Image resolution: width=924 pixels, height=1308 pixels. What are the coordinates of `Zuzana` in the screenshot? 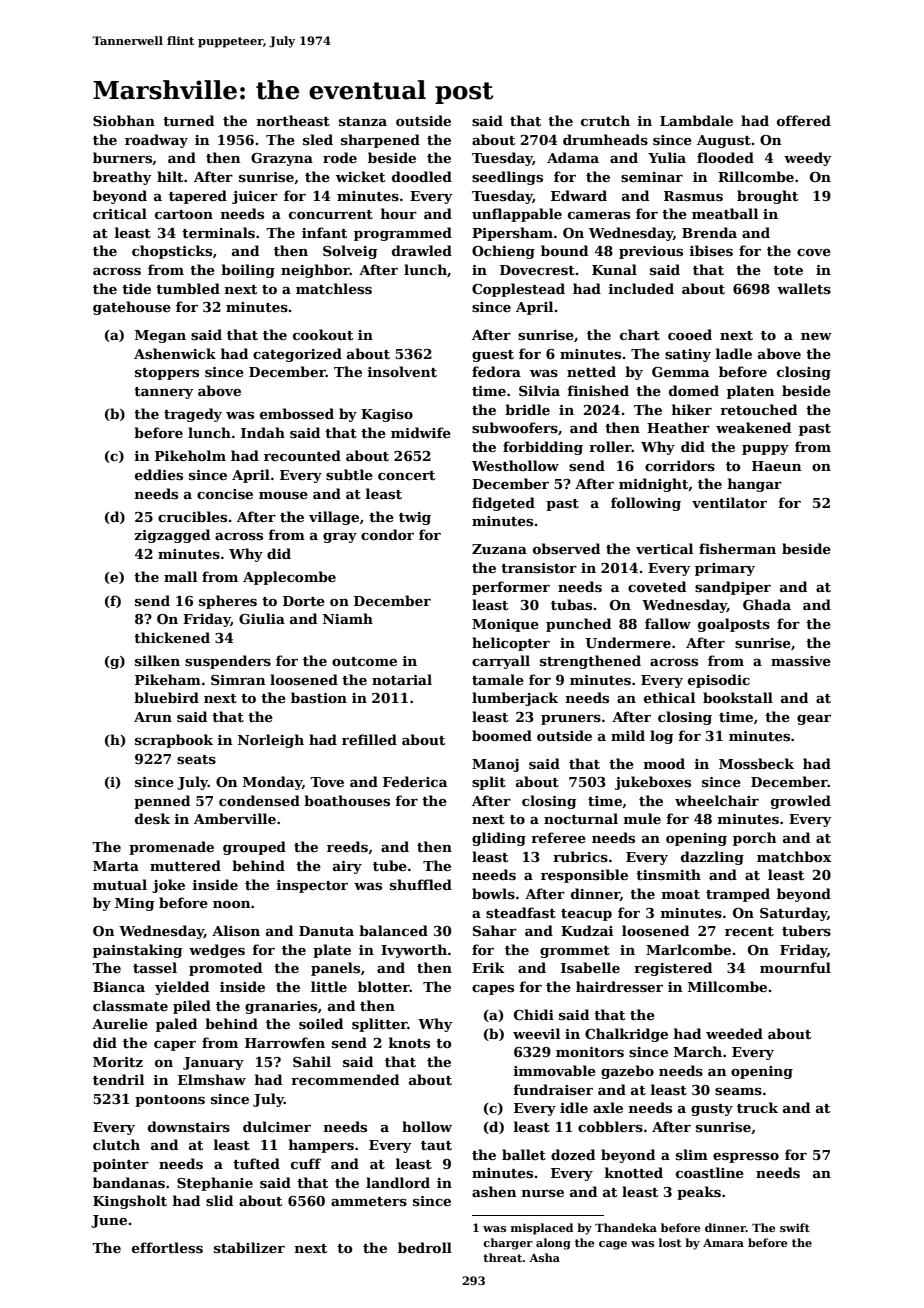 It's located at (499, 549).
